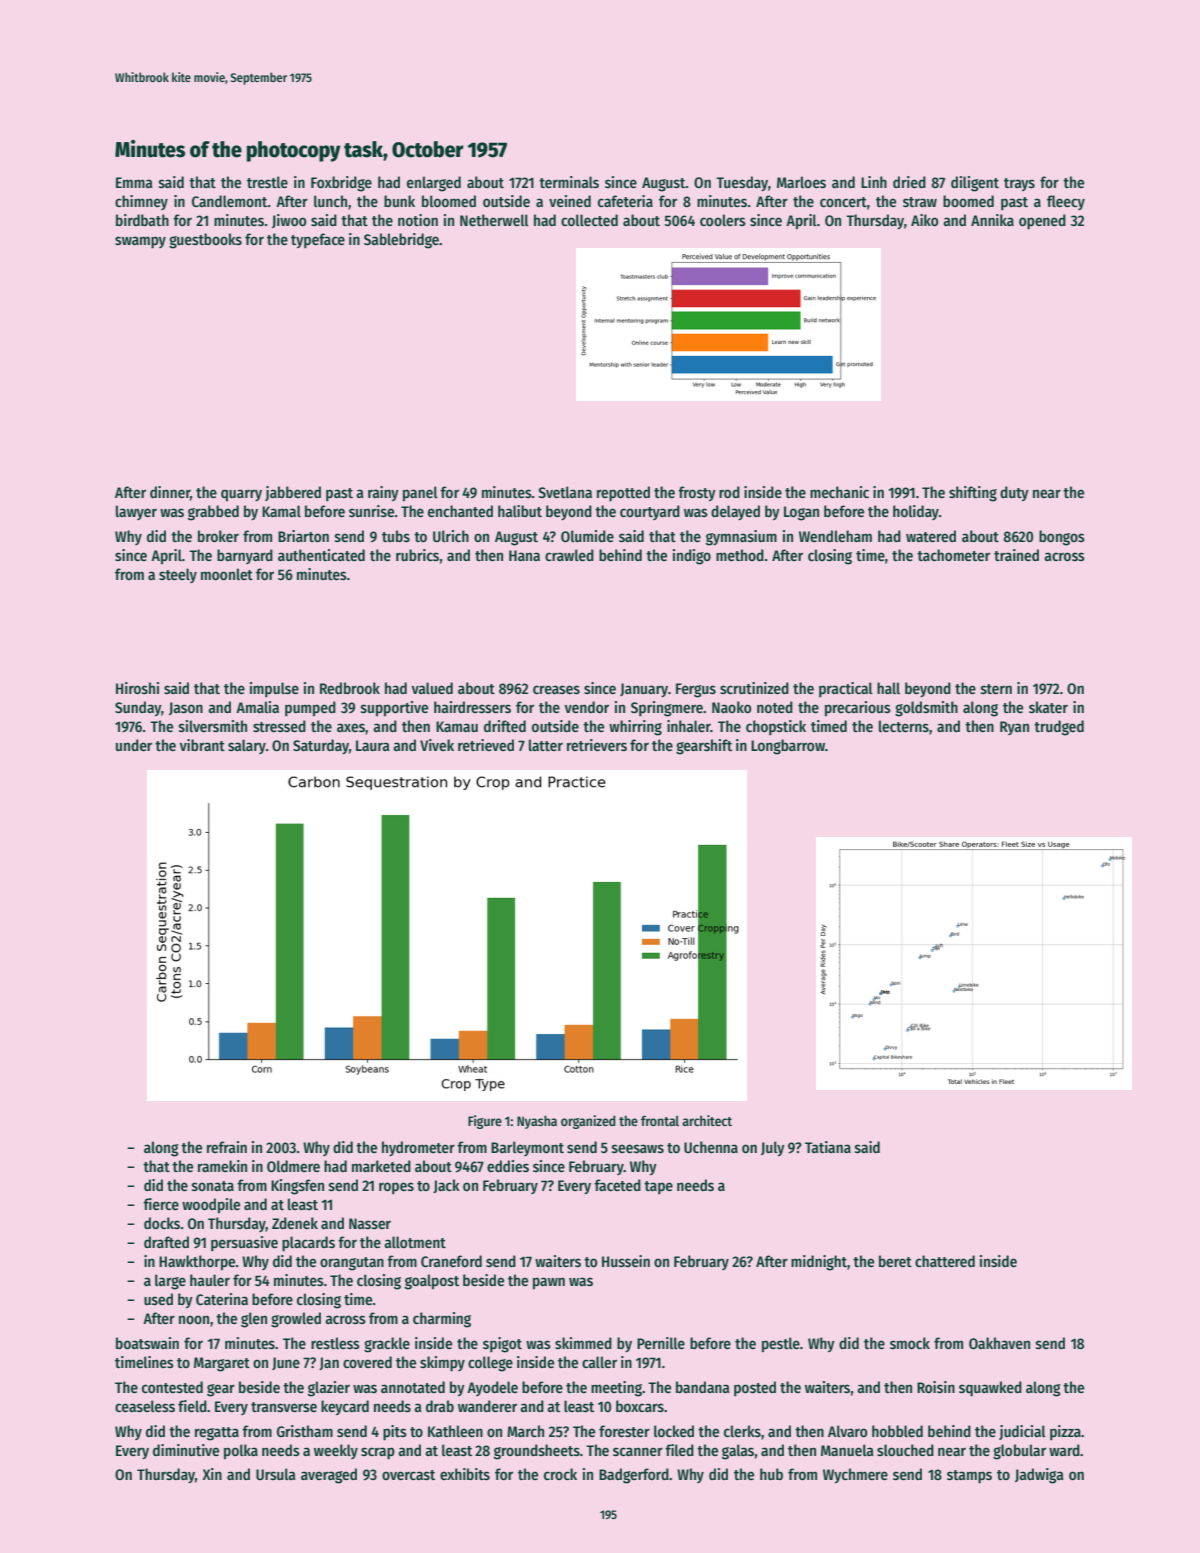 The width and height of the screenshot is (1200, 1553). Describe the element at coordinates (828, 1147) in the screenshot. I see `Tatiana` at that location.
